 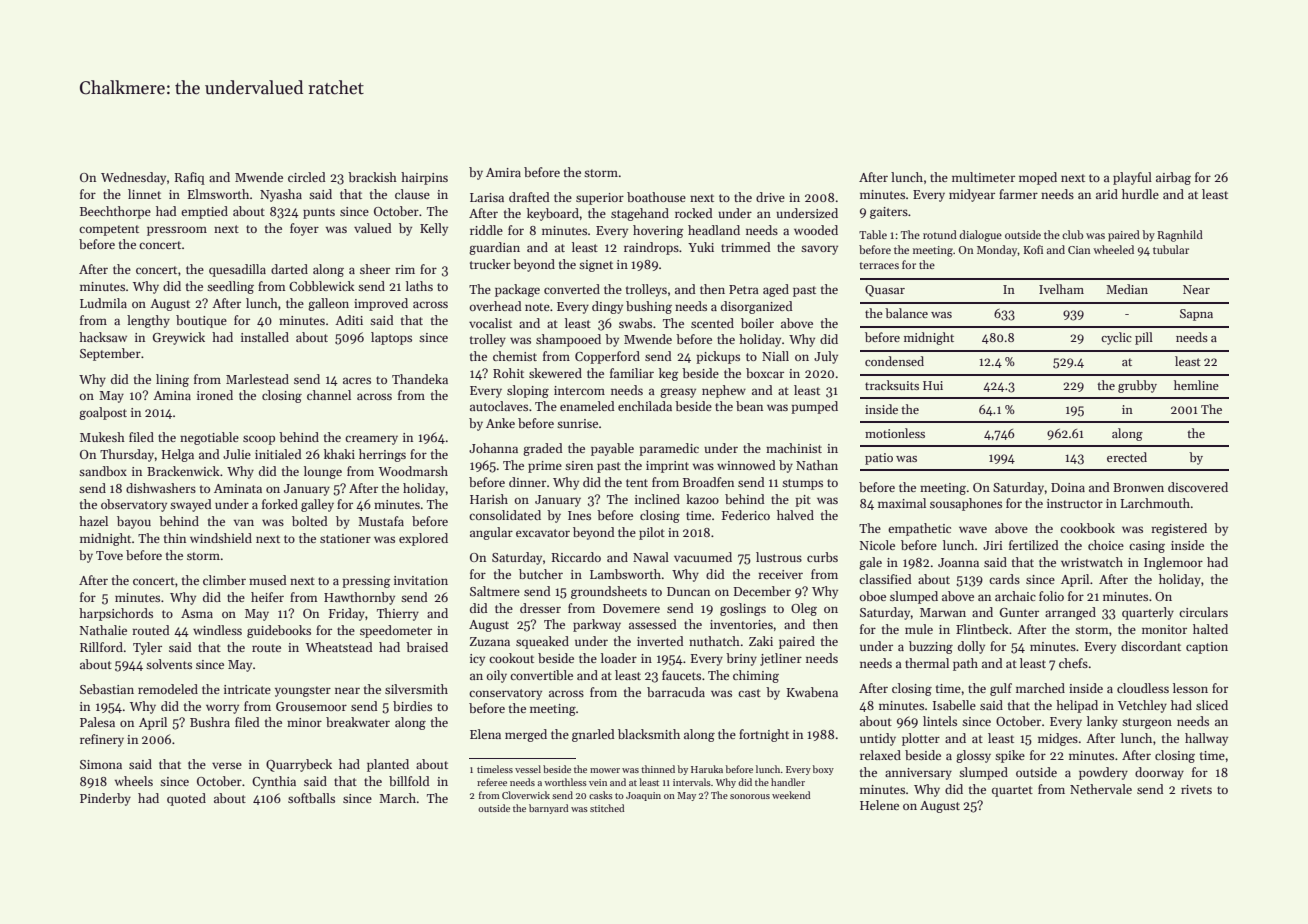 What do you see at coordinates (358, 722) in the screenshot?
I see `breakwater` at bounding box center [358, 722].
